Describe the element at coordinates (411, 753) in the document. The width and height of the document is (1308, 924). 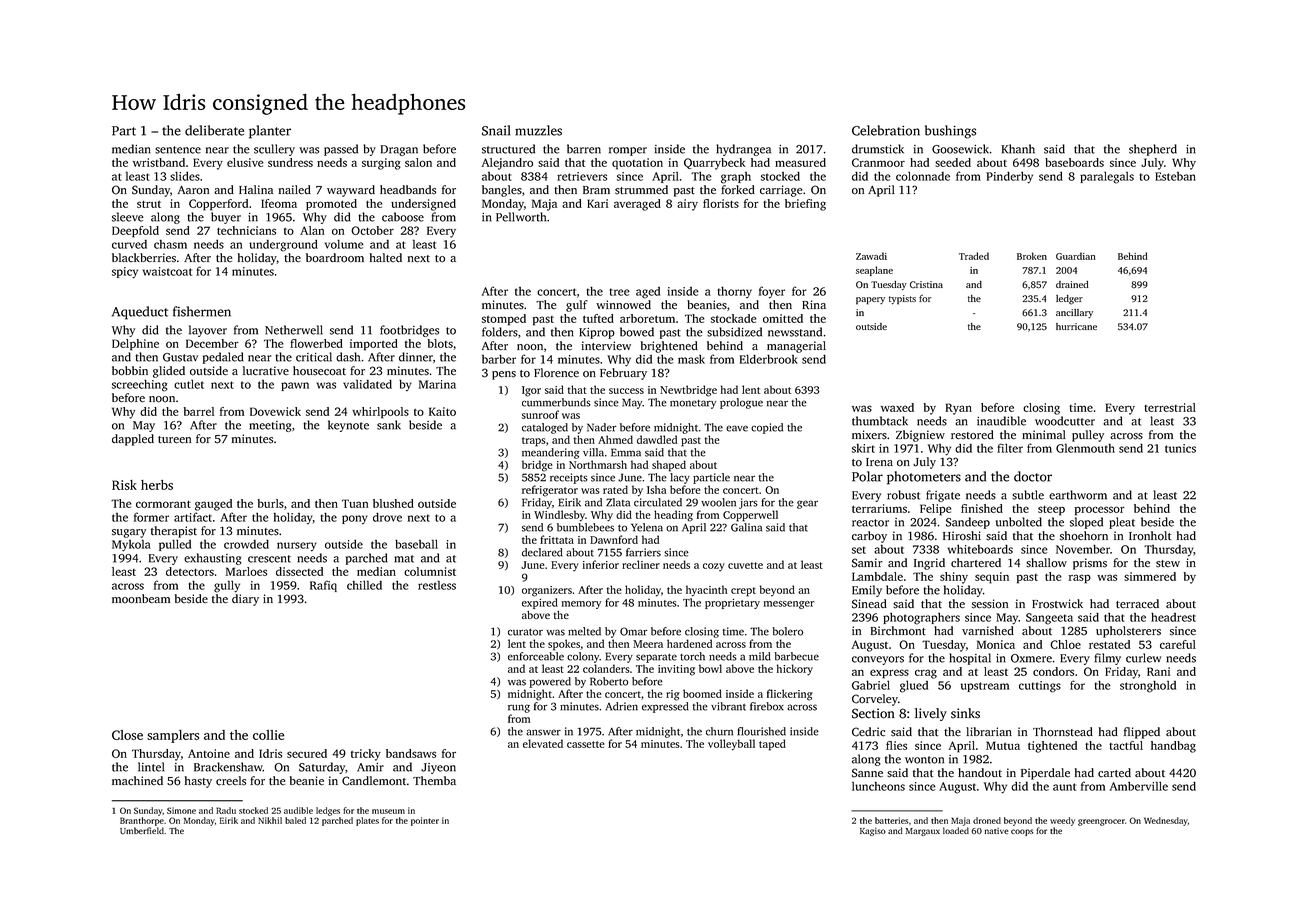
I see `bandsaws` at that location.
